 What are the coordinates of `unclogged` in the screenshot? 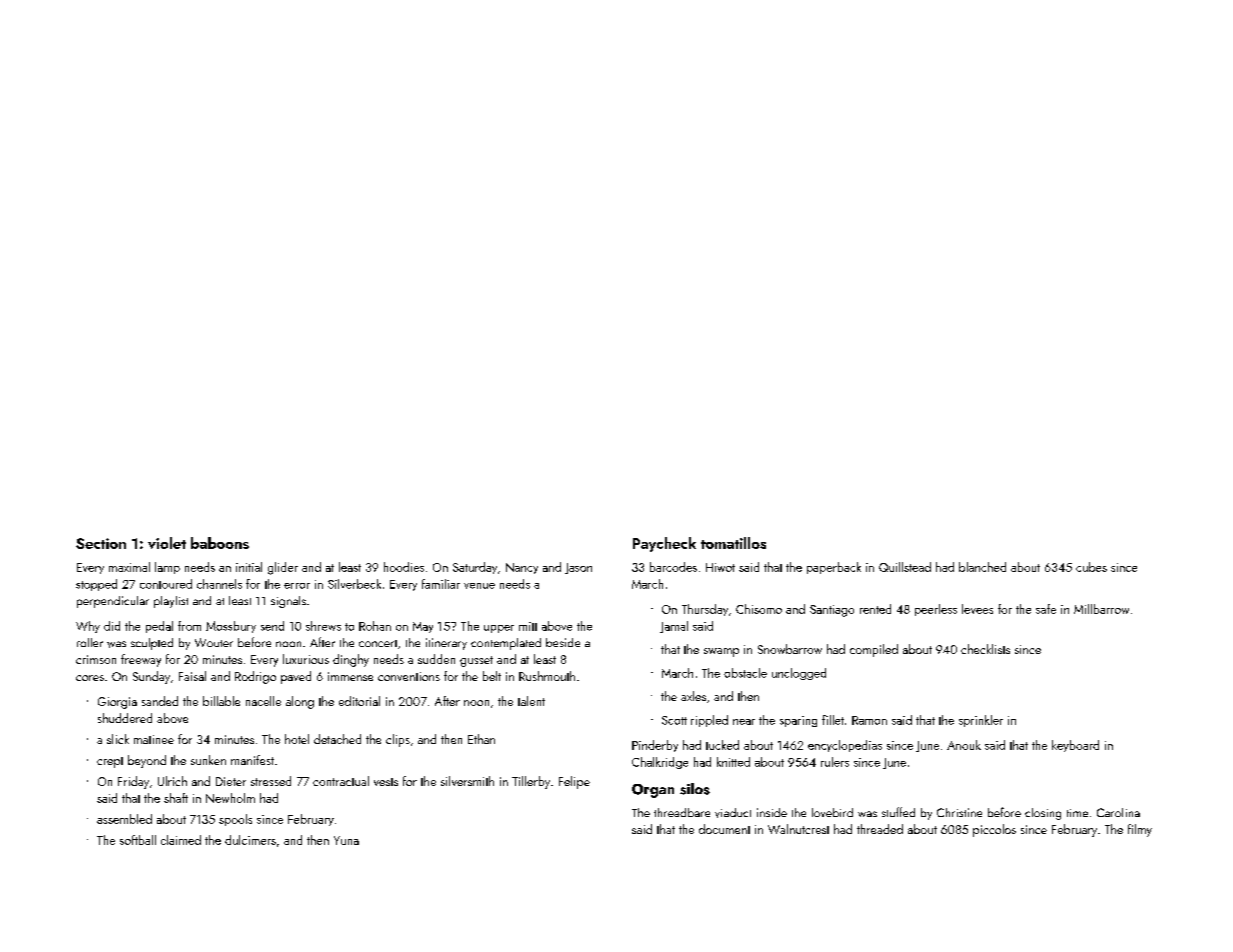 It's located at (799, 674).
